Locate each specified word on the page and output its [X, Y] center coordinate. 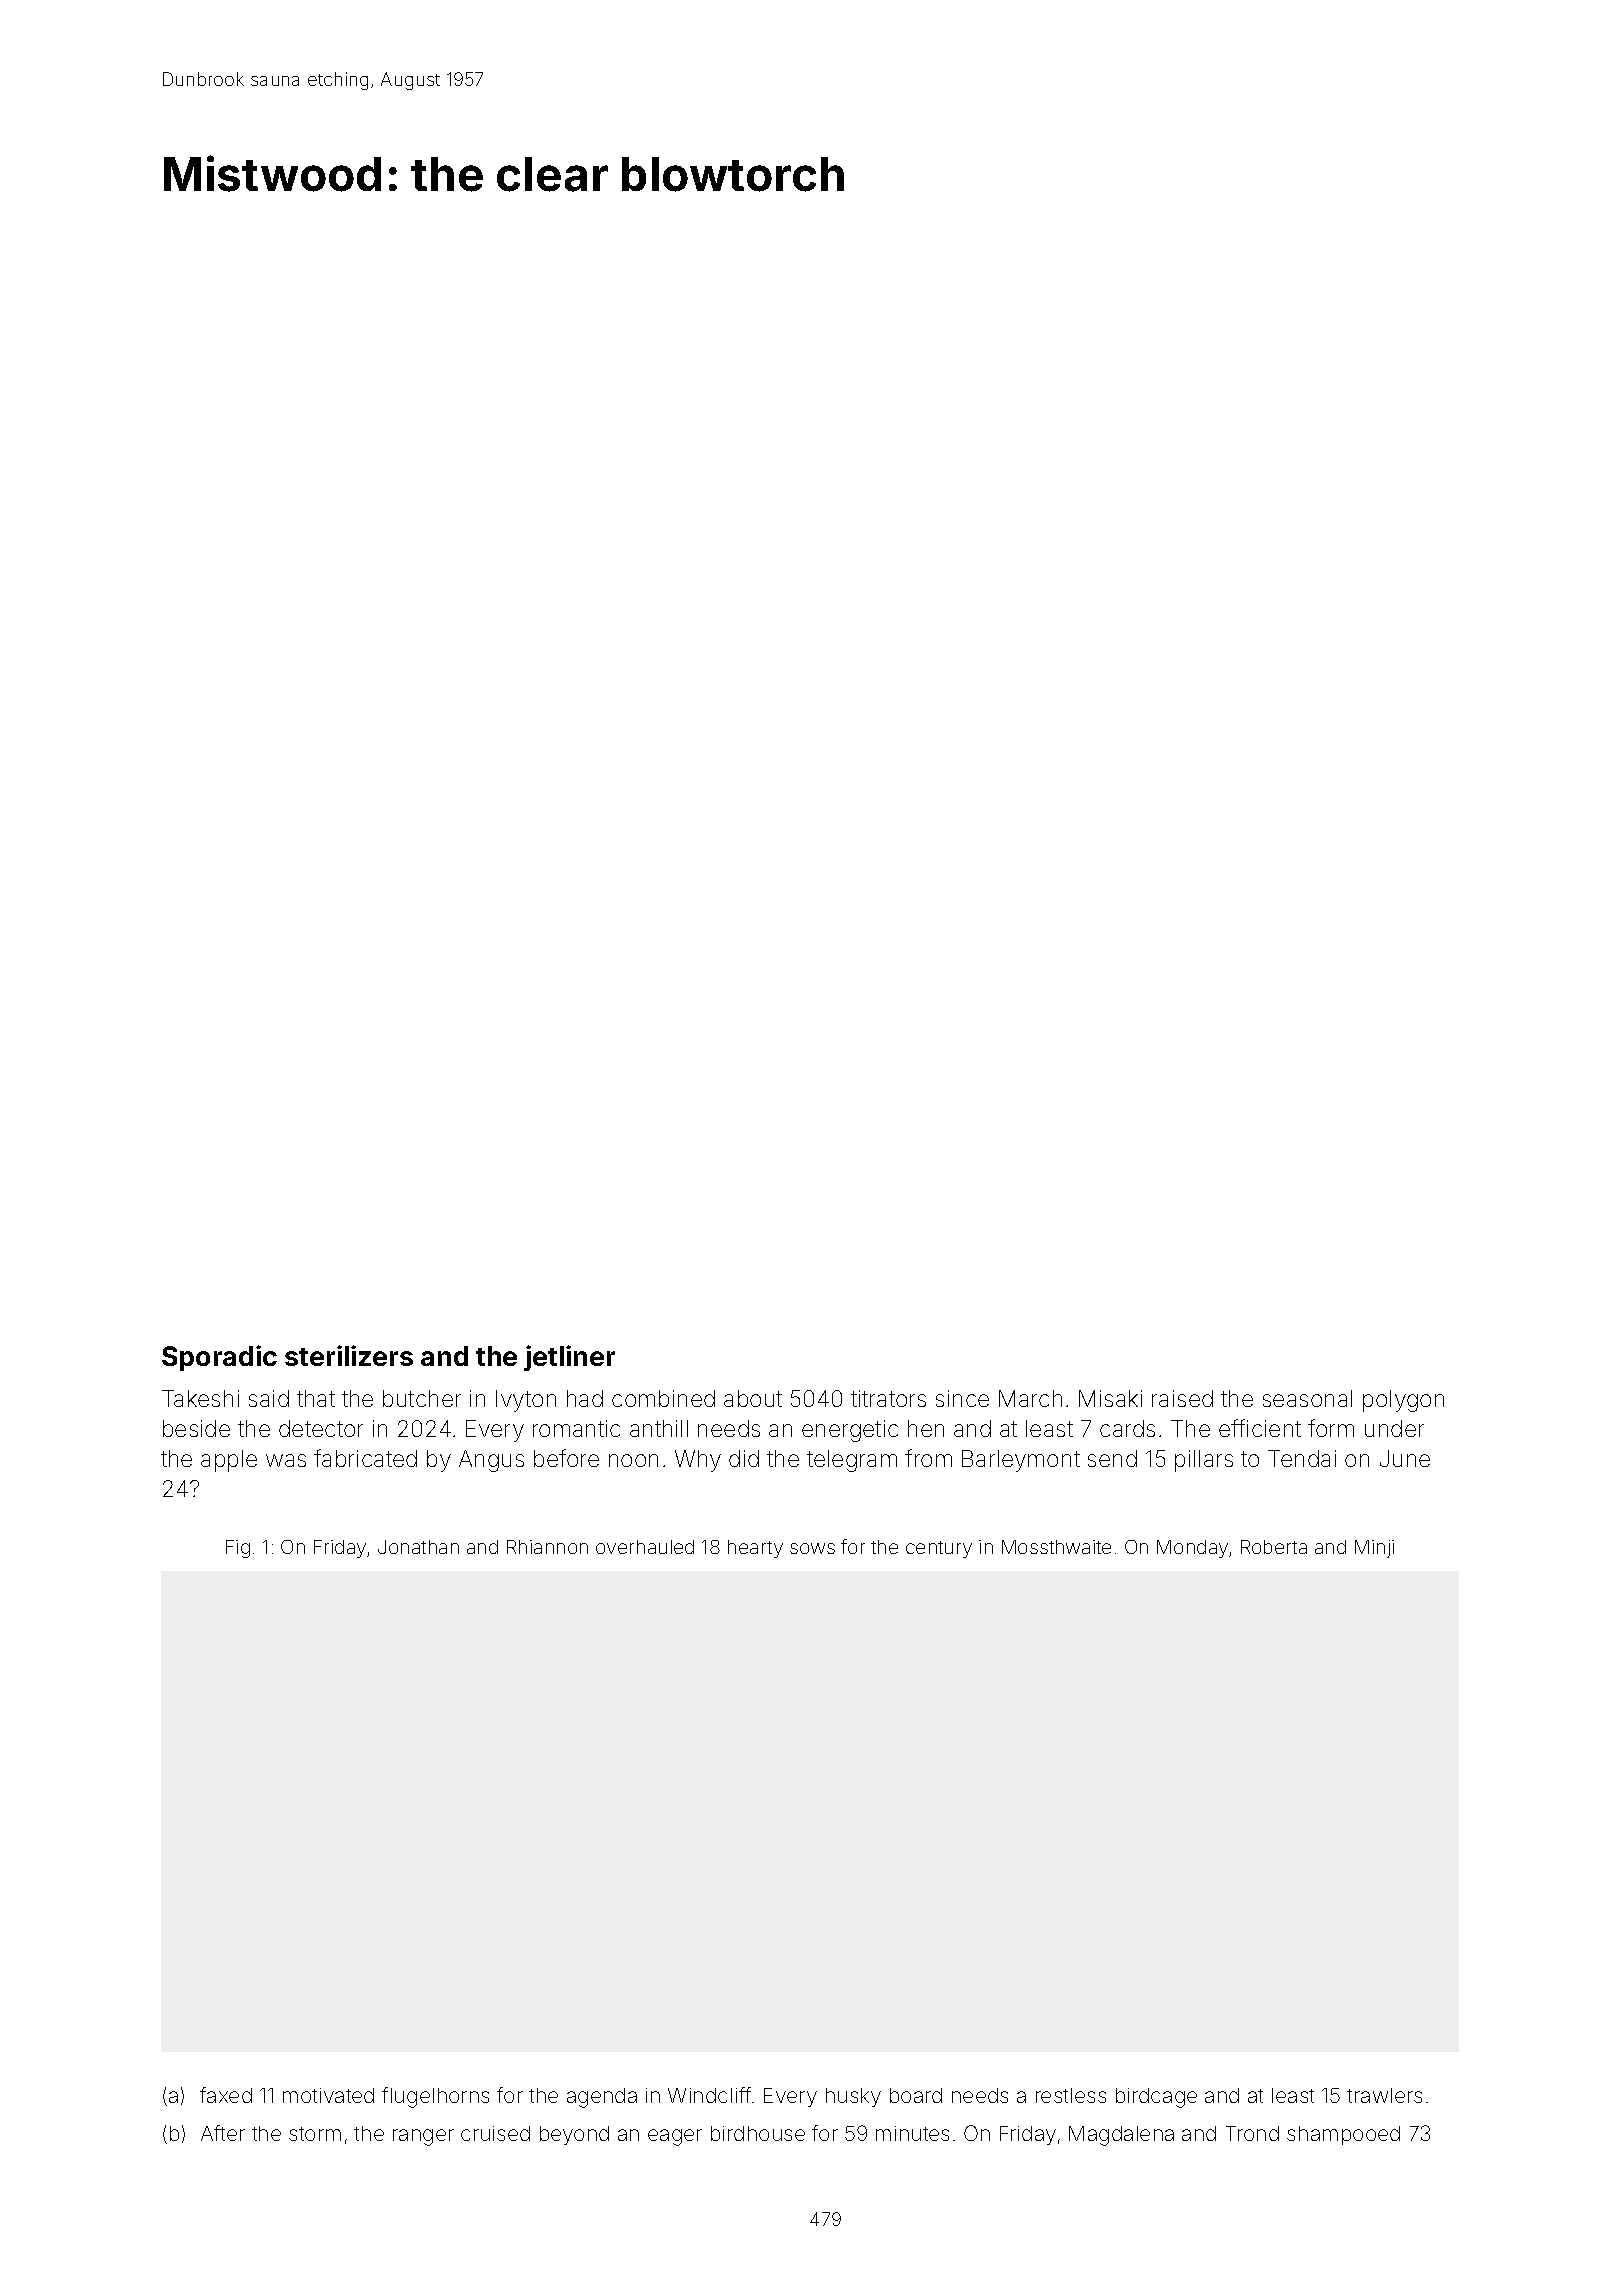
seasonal [1307, 1398]
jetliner [569, 1358]
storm [315, 2134]
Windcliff [709, 2095]
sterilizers [349, 1355]
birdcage [1156, 2098]
